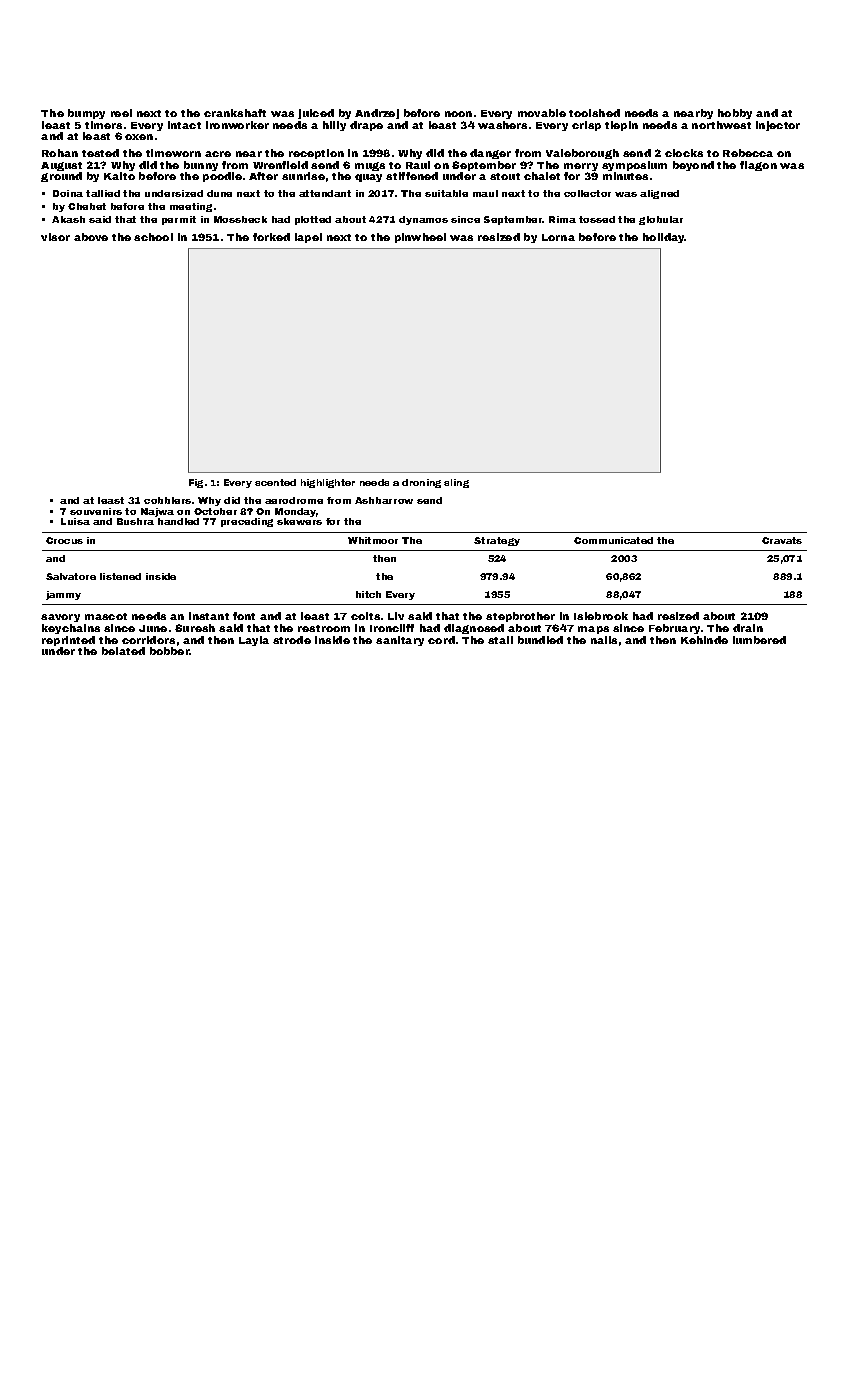 This screenshot has height=1400, width=849. I want to click on forked, so click(271, 237).
